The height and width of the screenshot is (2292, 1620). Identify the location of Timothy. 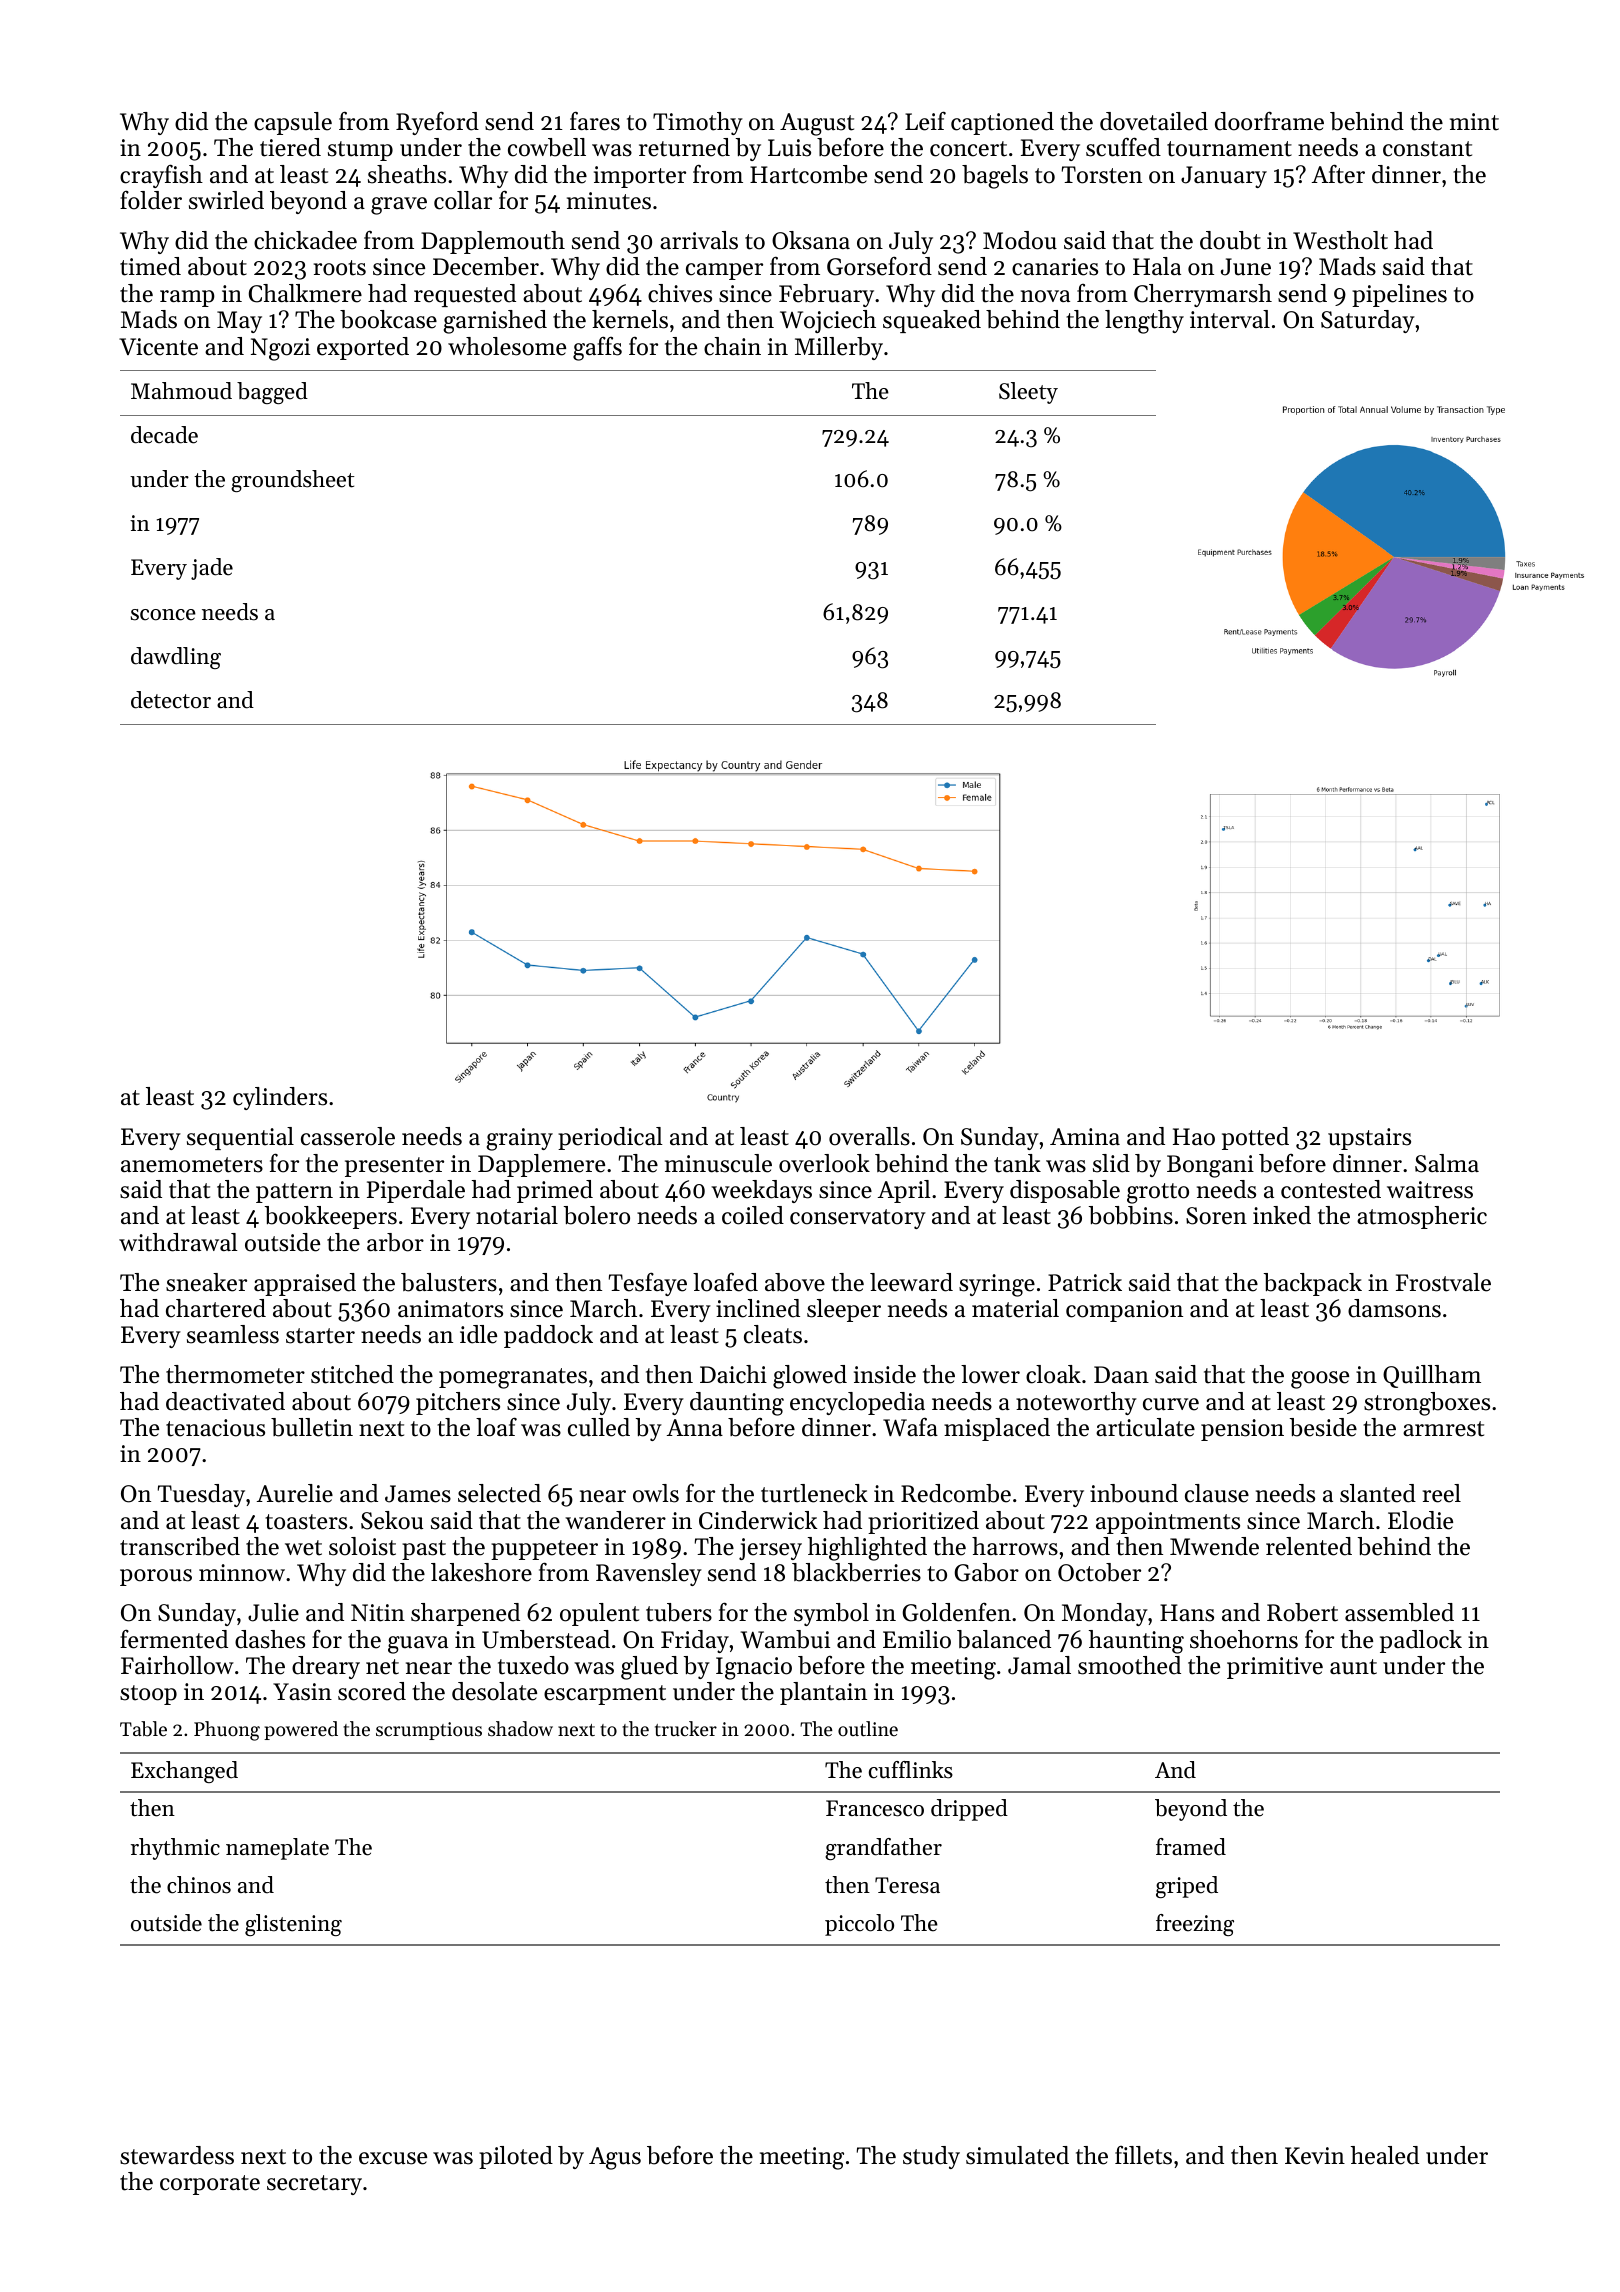
(698, 123).
